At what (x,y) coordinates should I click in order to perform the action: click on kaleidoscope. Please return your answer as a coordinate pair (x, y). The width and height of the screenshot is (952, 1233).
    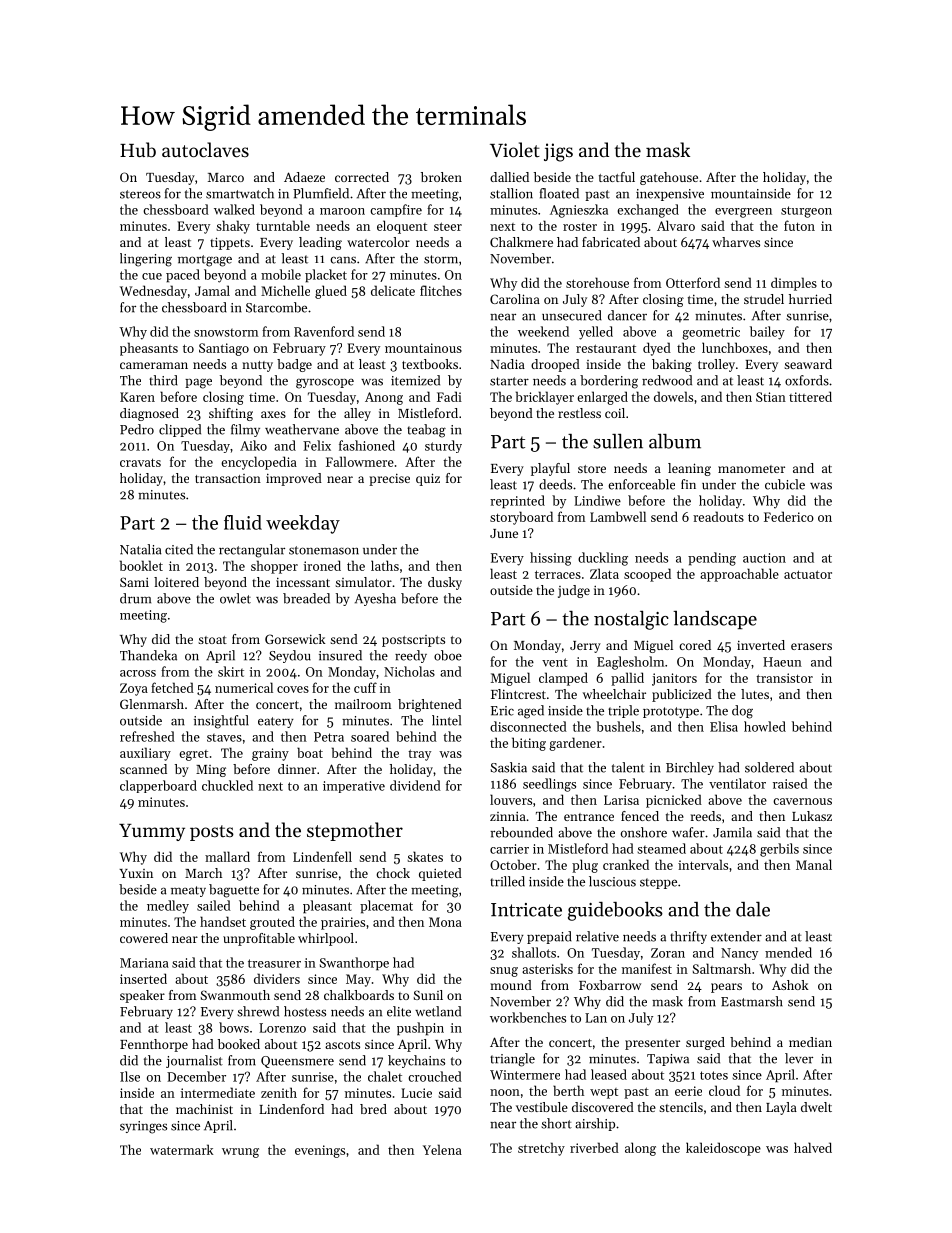
    Looking at the image, I should click on (723, 1149).
